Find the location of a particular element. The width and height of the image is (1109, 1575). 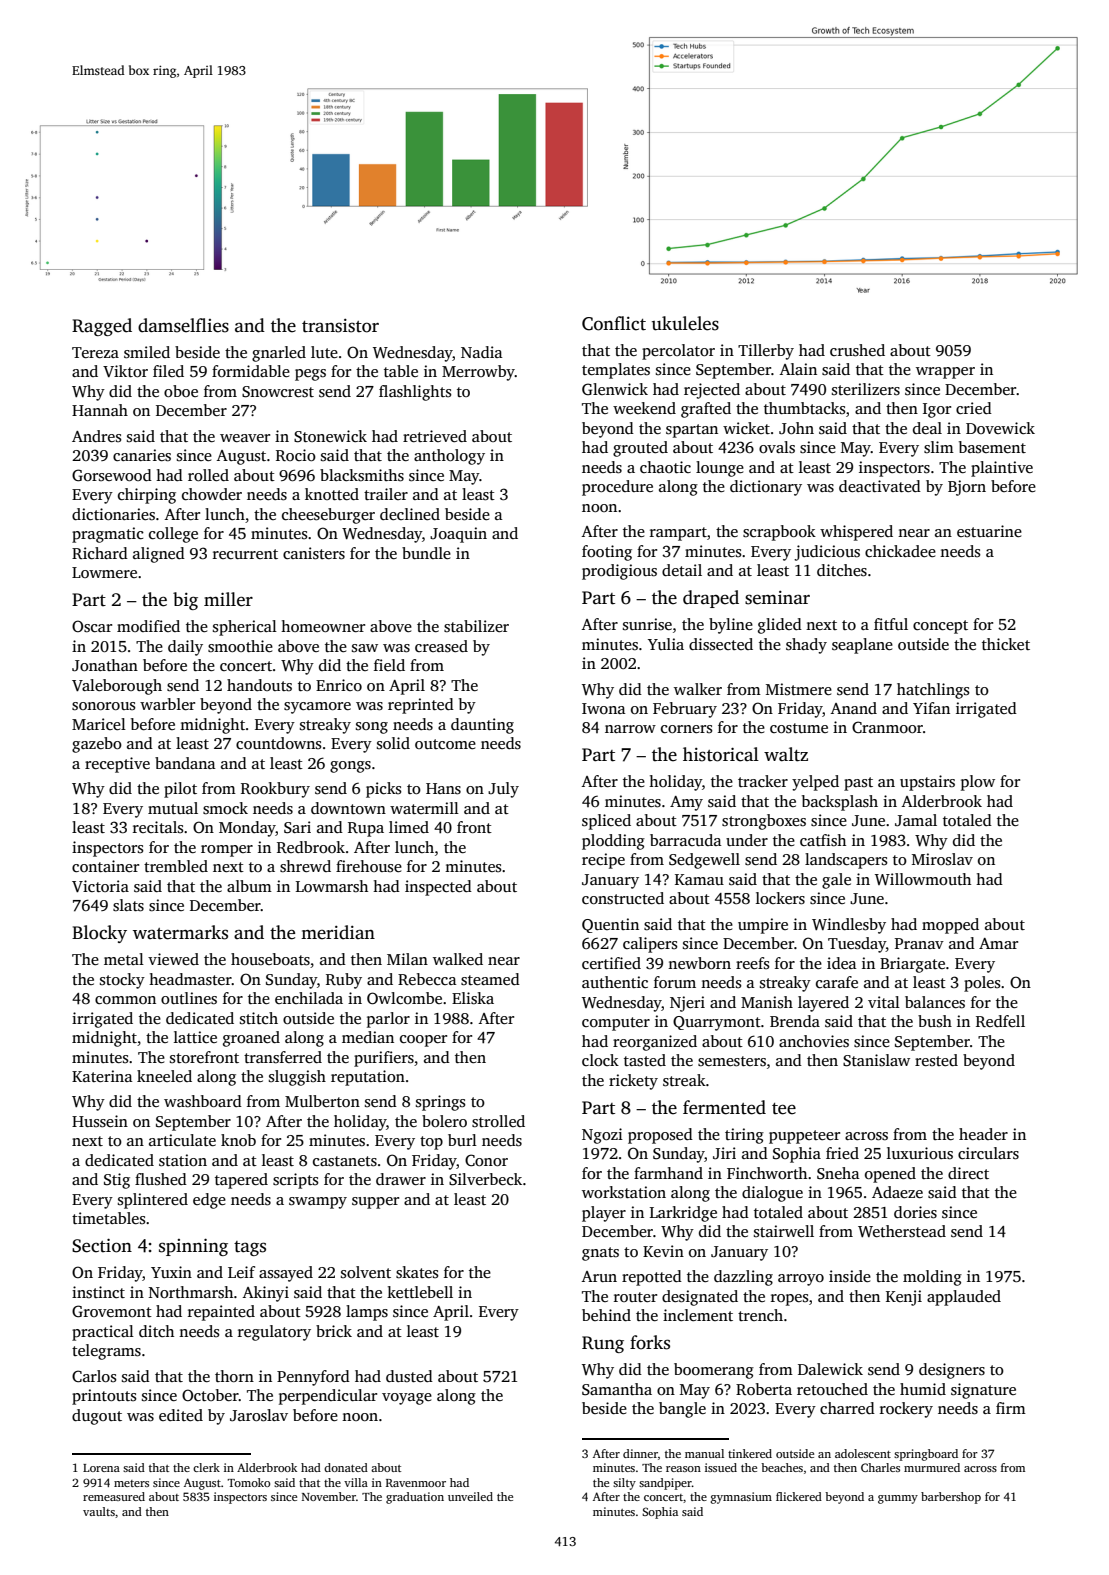

unveiled is located at coordinates (470, 1496).
